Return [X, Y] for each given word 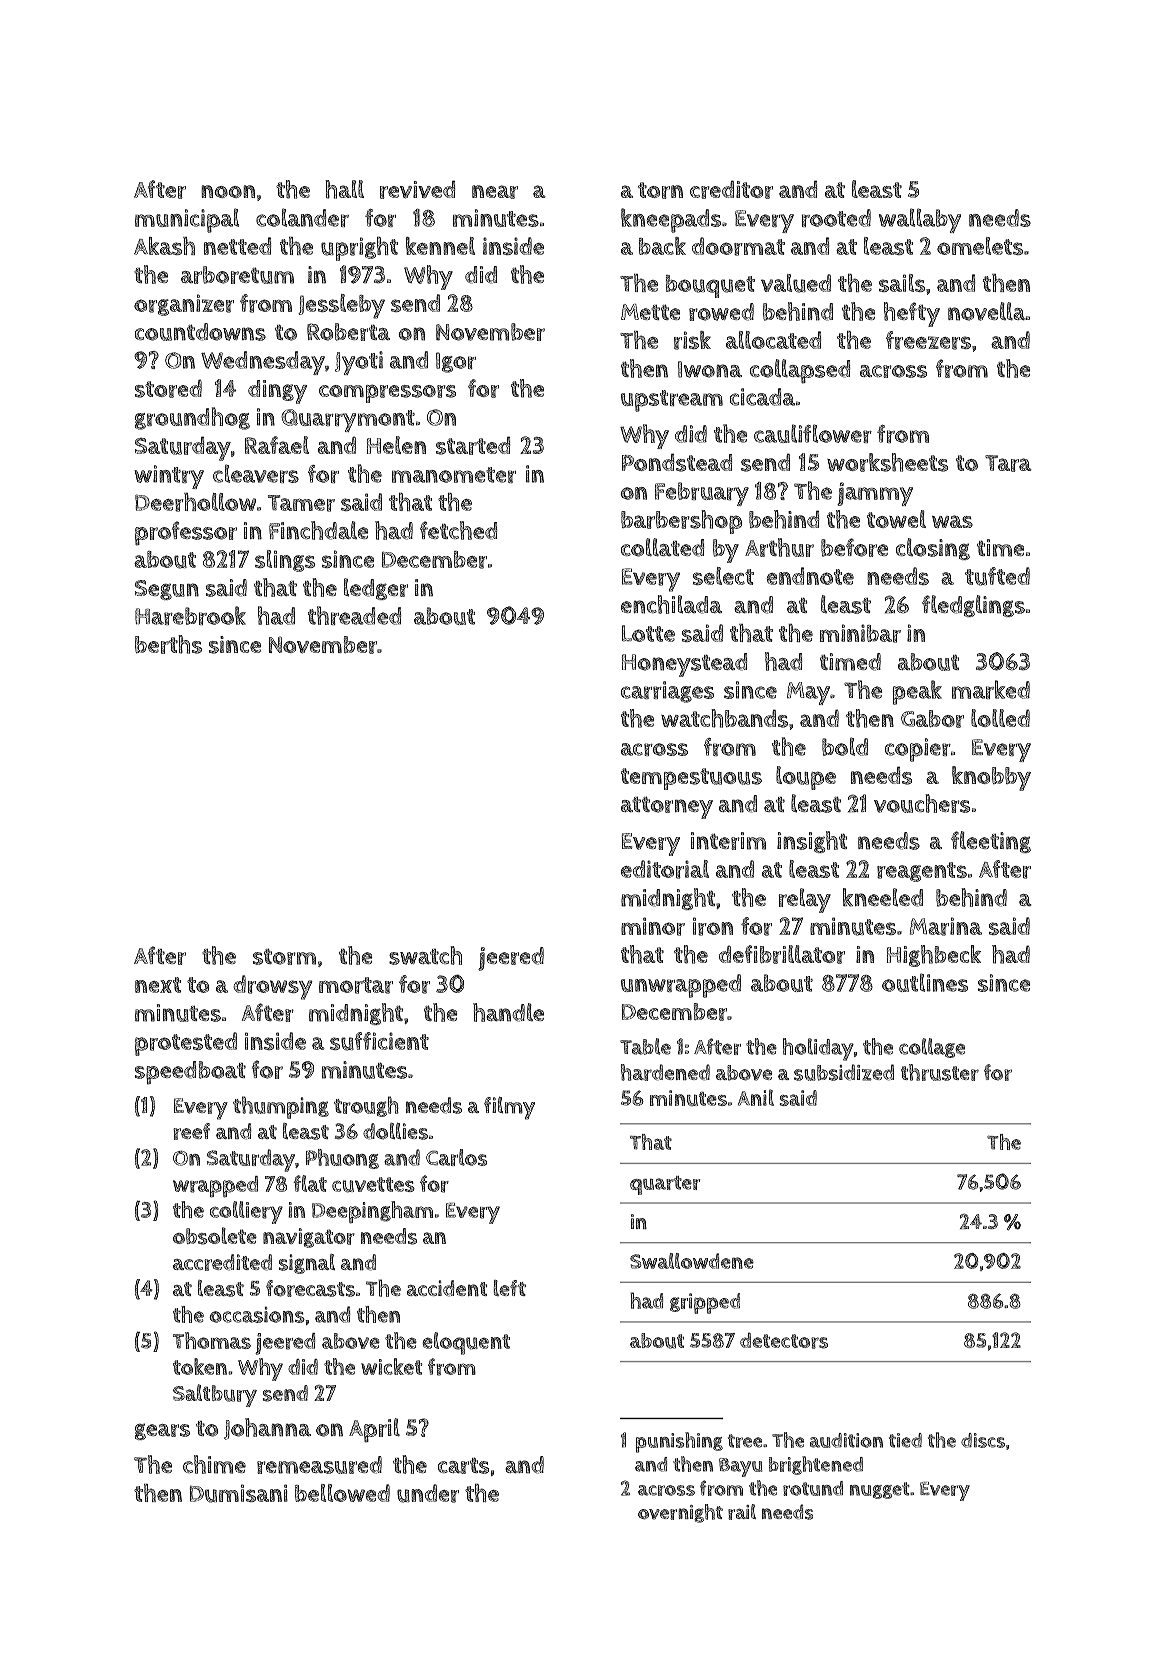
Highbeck [934, 956]
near [495, 192]
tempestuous [691, 779]
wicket [391, 1366]
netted [237, 246]
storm [284, 956]
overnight [680, 1513]
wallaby [920, 220]
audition [846, 1440]
